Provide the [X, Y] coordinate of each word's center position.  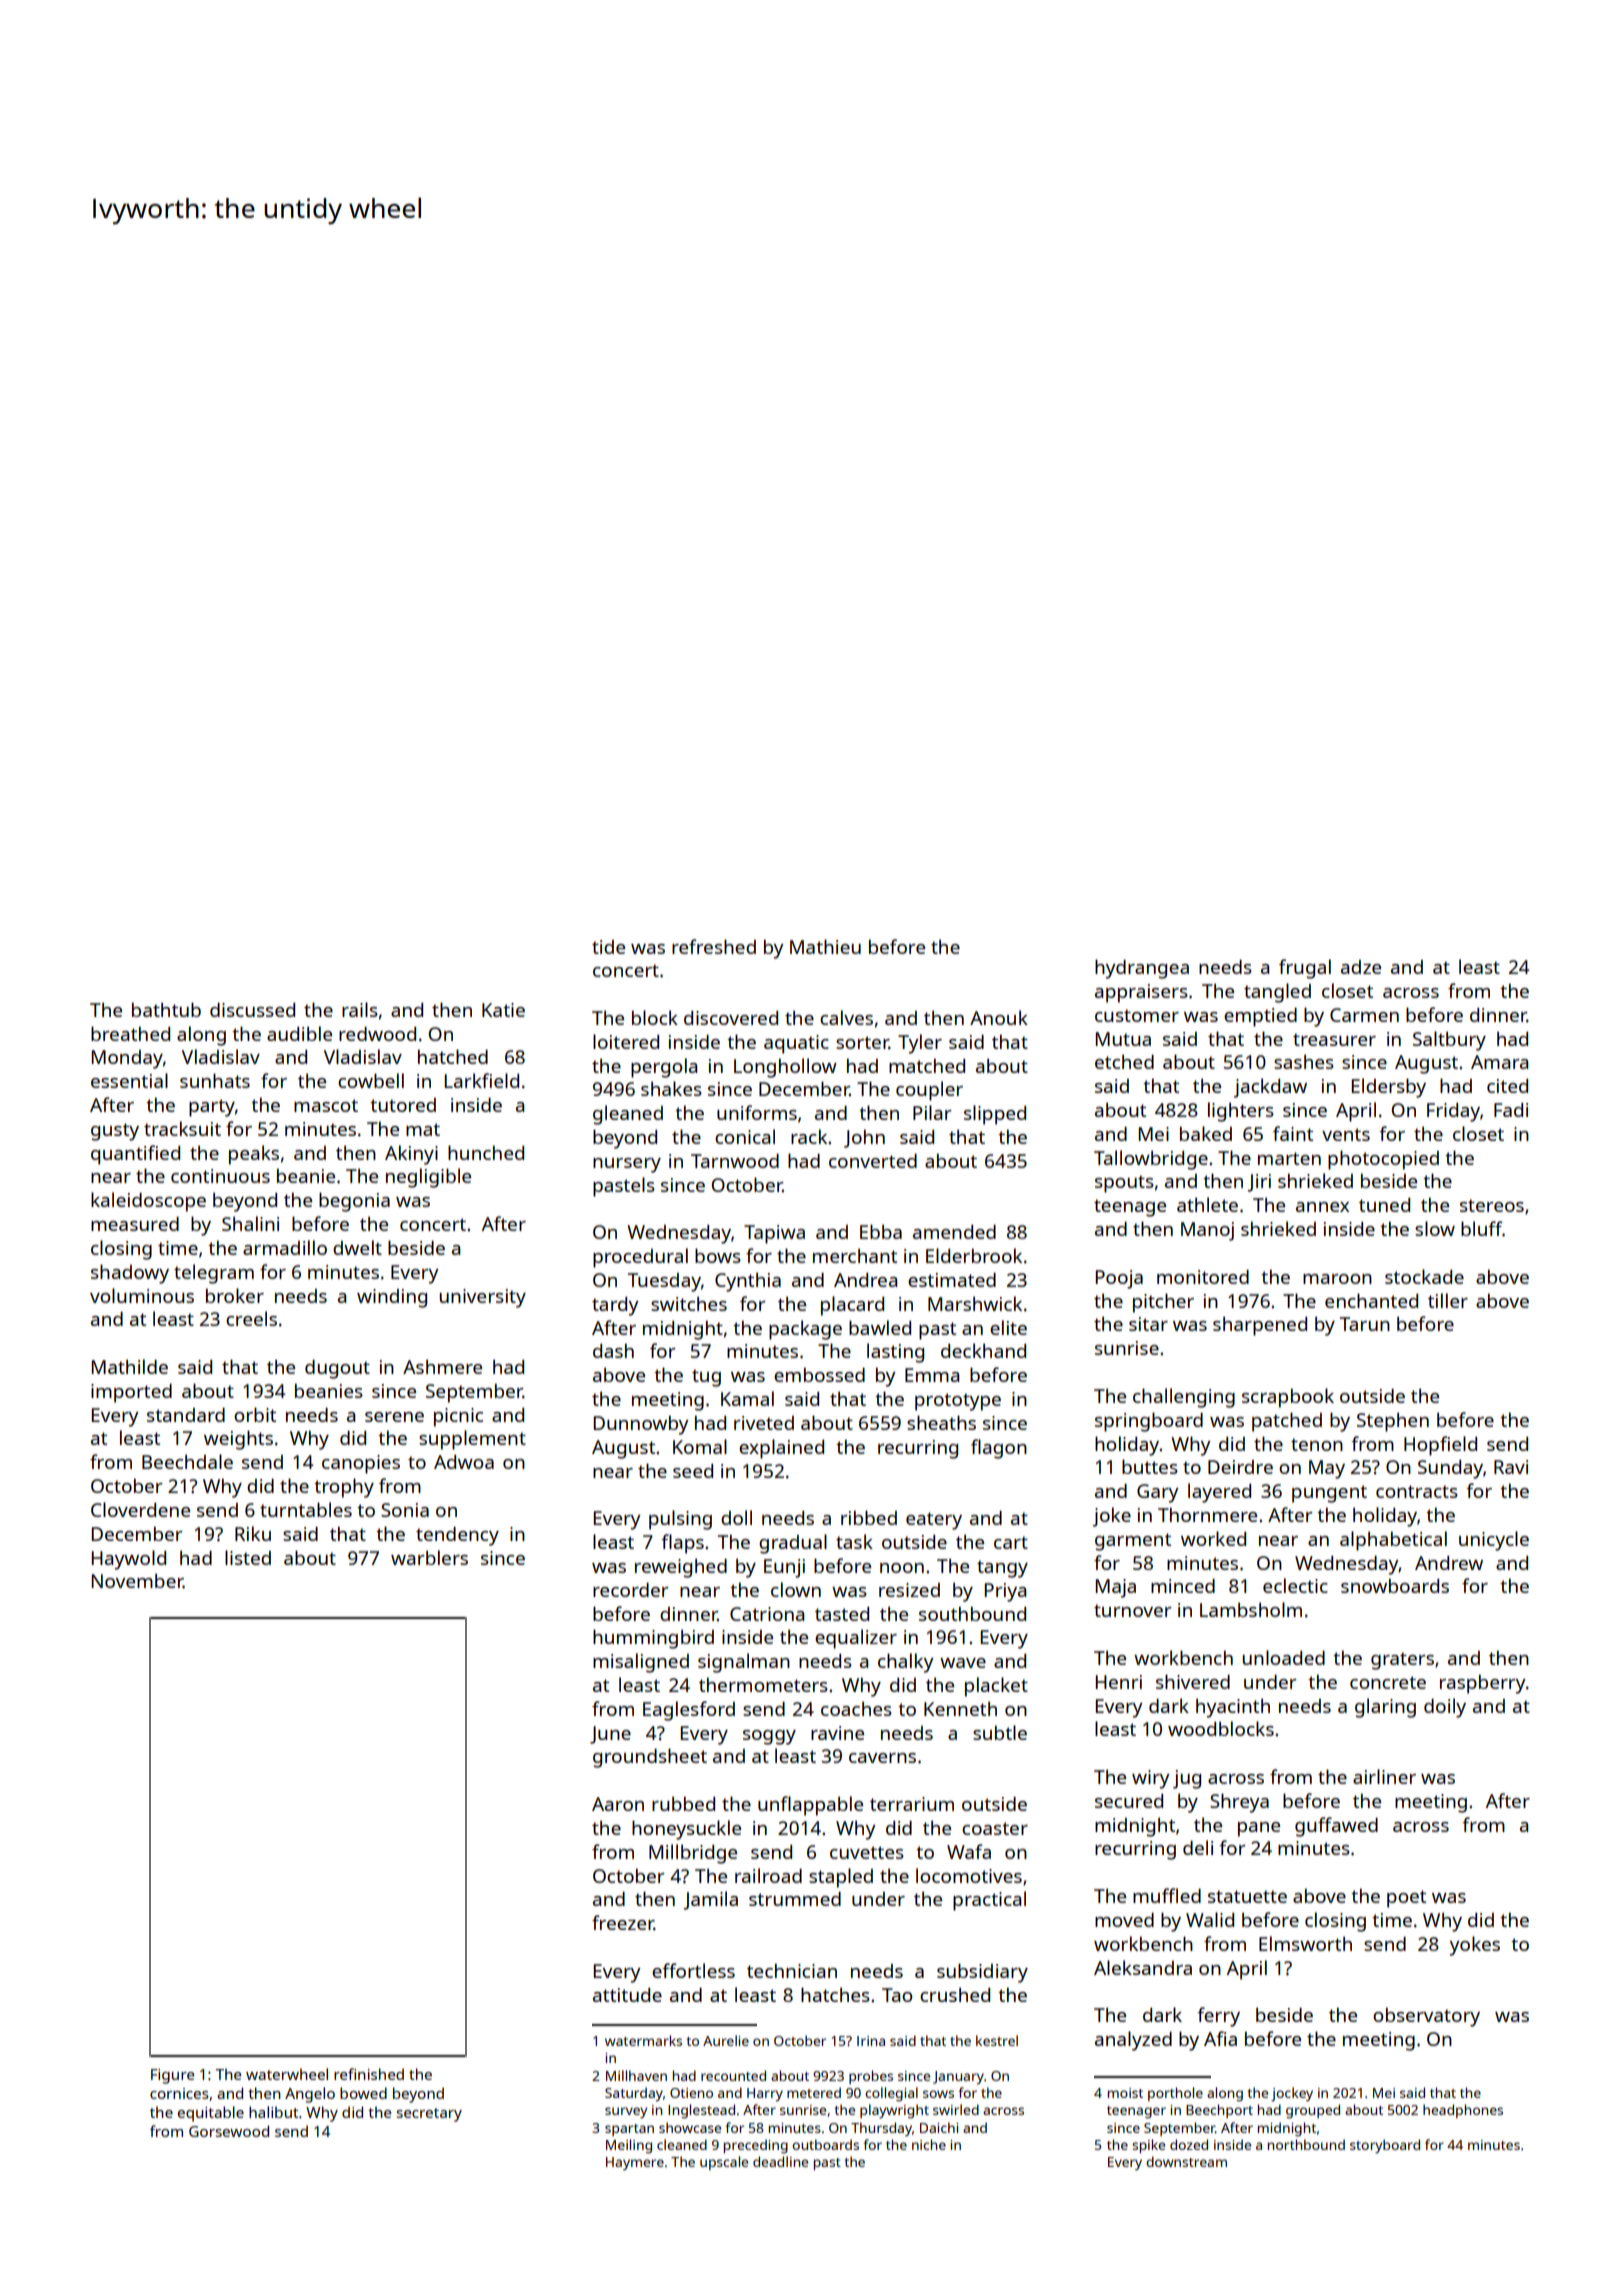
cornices [179, 2093]
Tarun [1365, 1324]
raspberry [1482, 1684]
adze [1361, 967]
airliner [1384, 1776]
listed [248, 1557]
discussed [252, 1010]
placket [996, 1687]
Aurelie [726, 2040]
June [610, 1735]
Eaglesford [689, 1711]
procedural [640, 1258]
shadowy [130, 1274]
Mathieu [825, 946]
